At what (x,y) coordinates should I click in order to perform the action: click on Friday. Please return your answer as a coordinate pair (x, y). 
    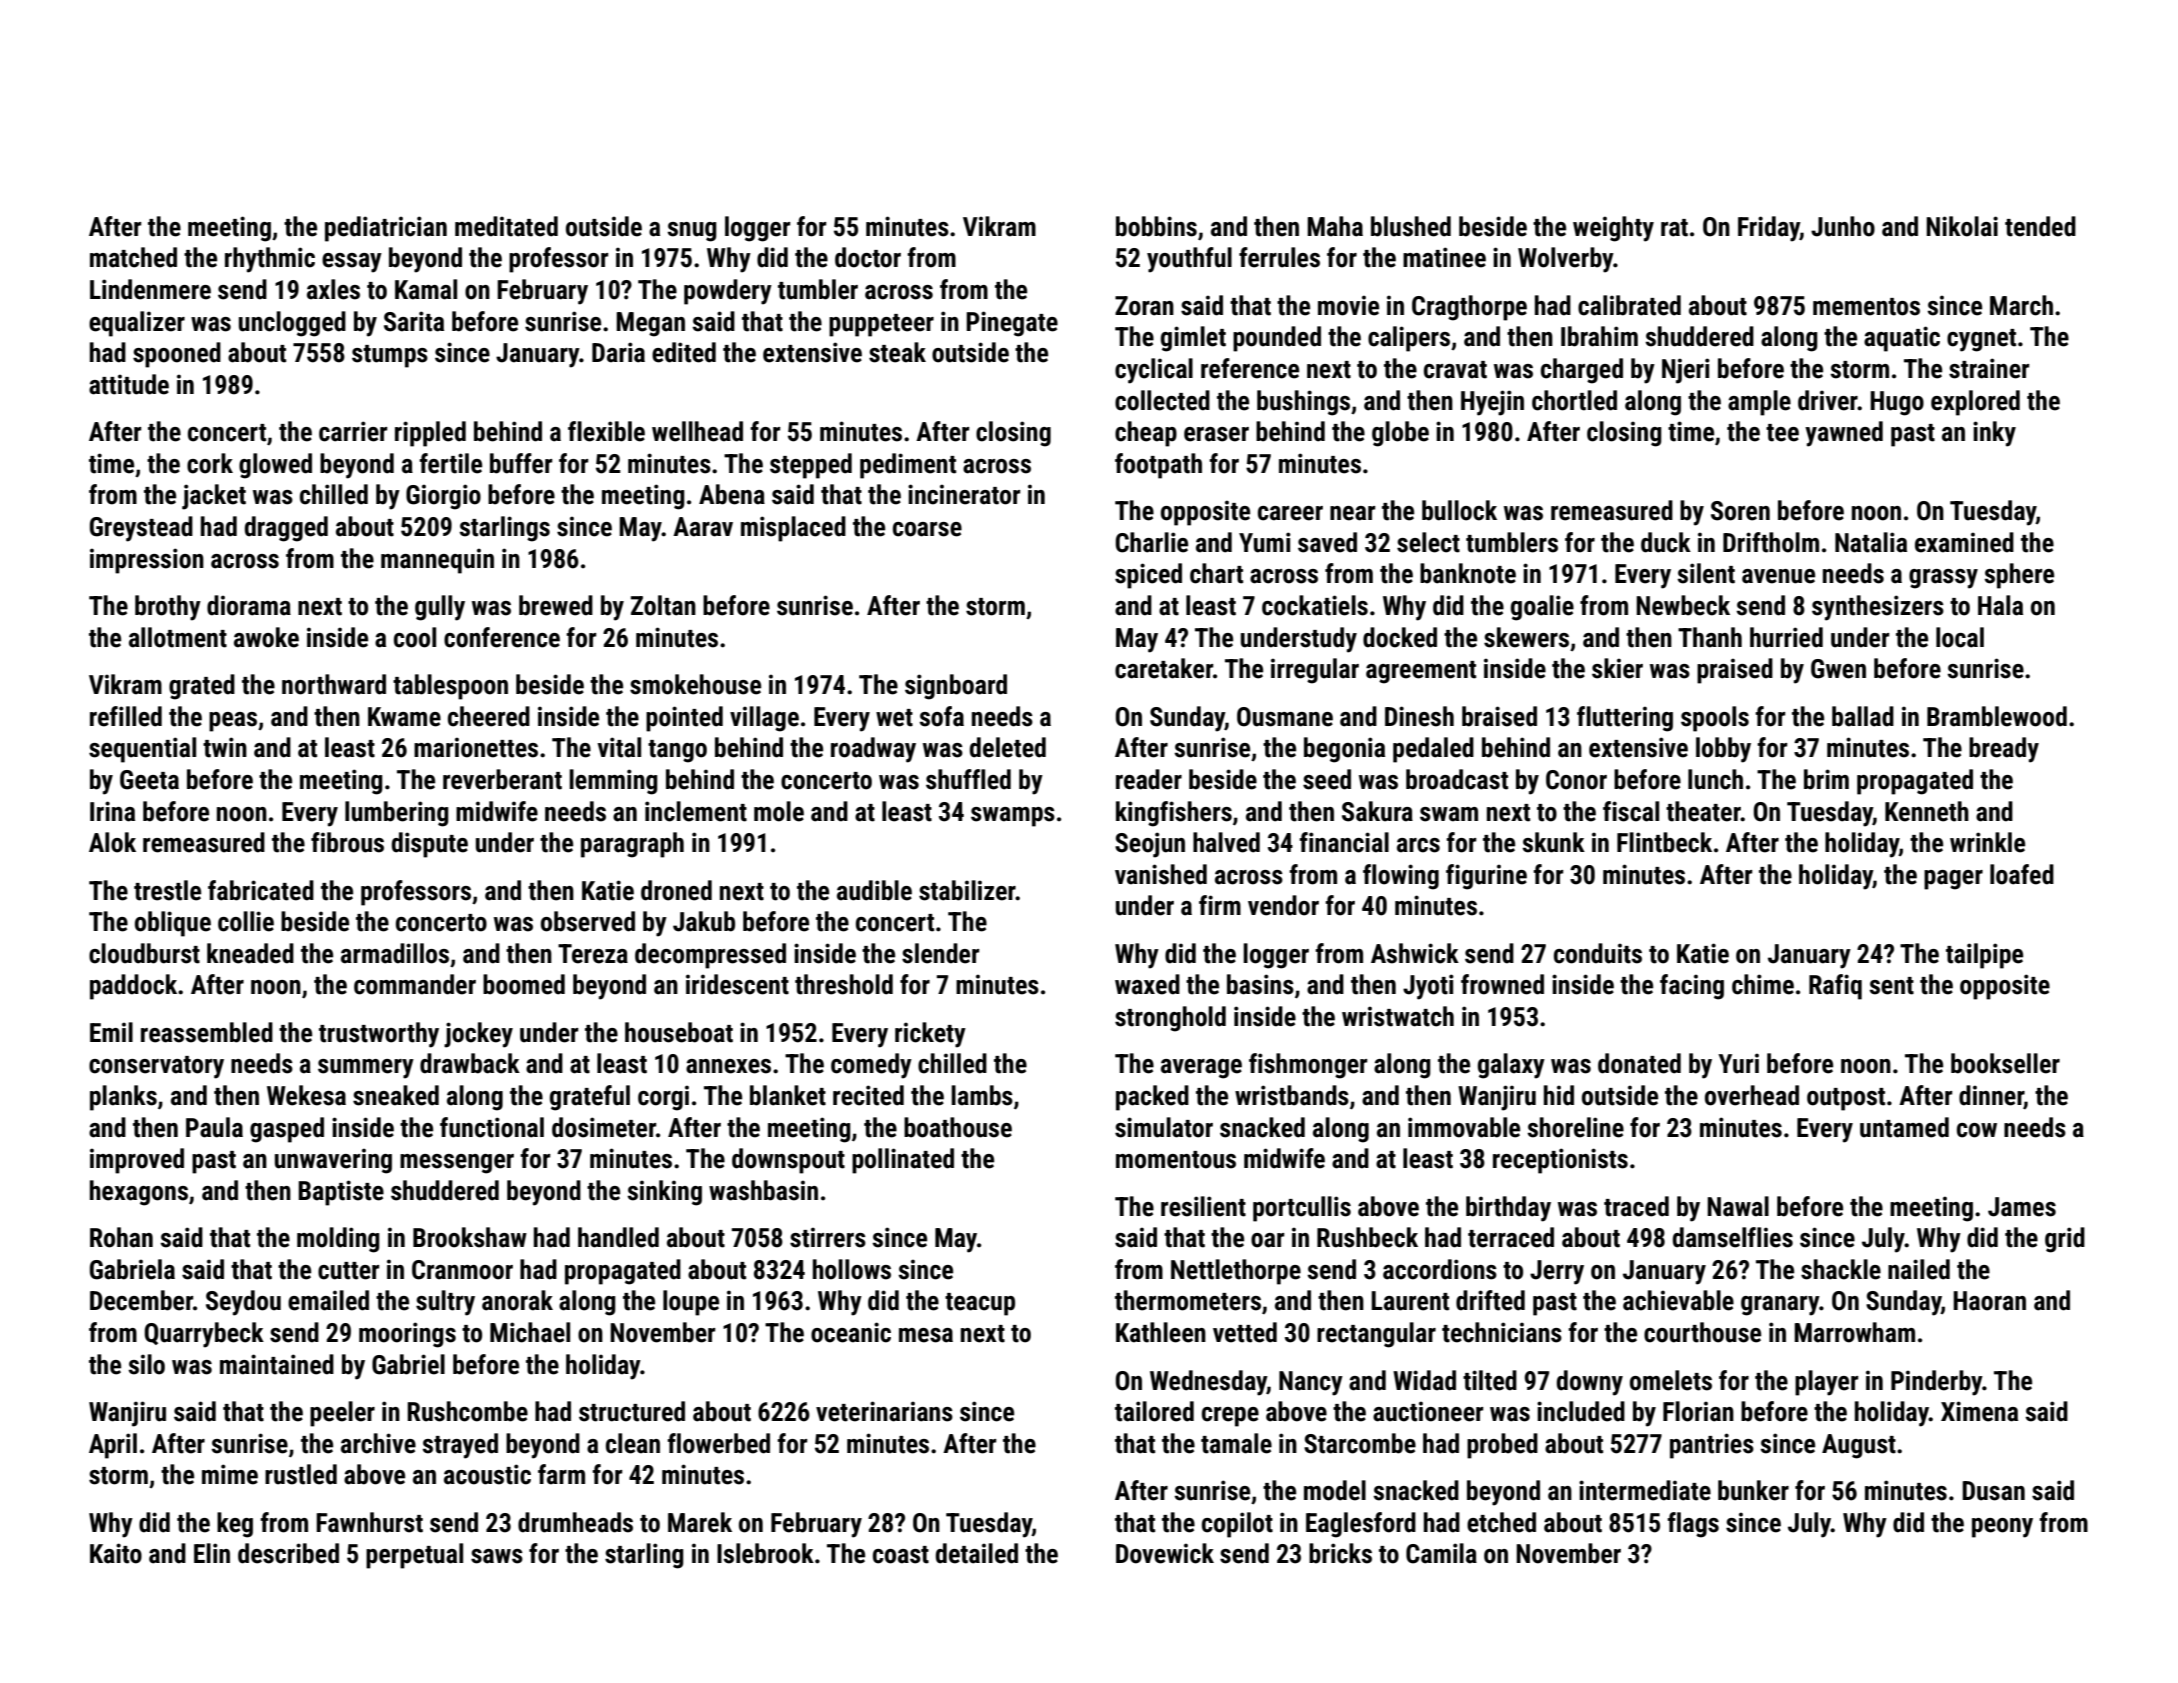
    Looking at the image, I should click on (1769, 229).
